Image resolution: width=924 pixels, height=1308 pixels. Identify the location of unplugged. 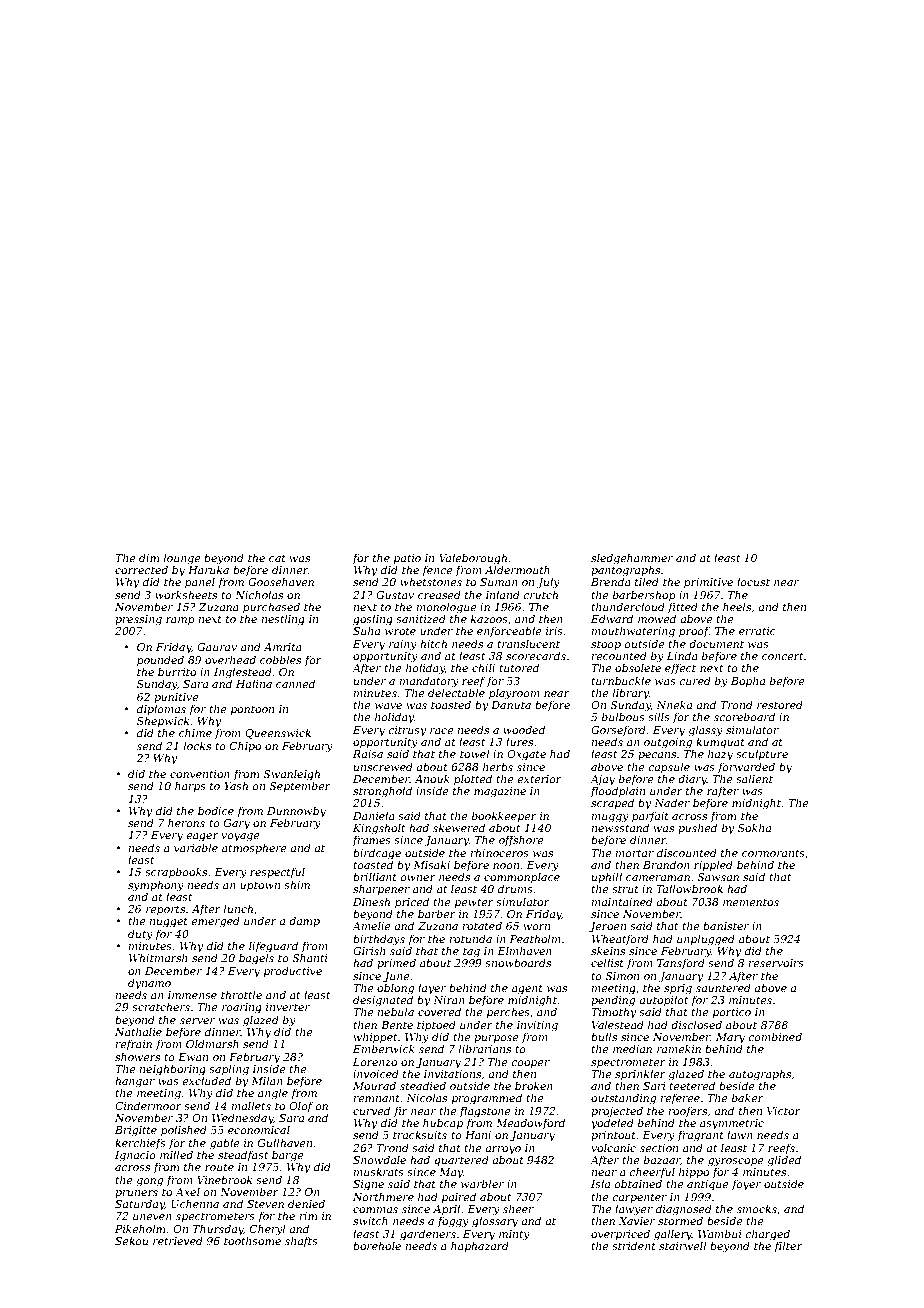
(706, 940).
